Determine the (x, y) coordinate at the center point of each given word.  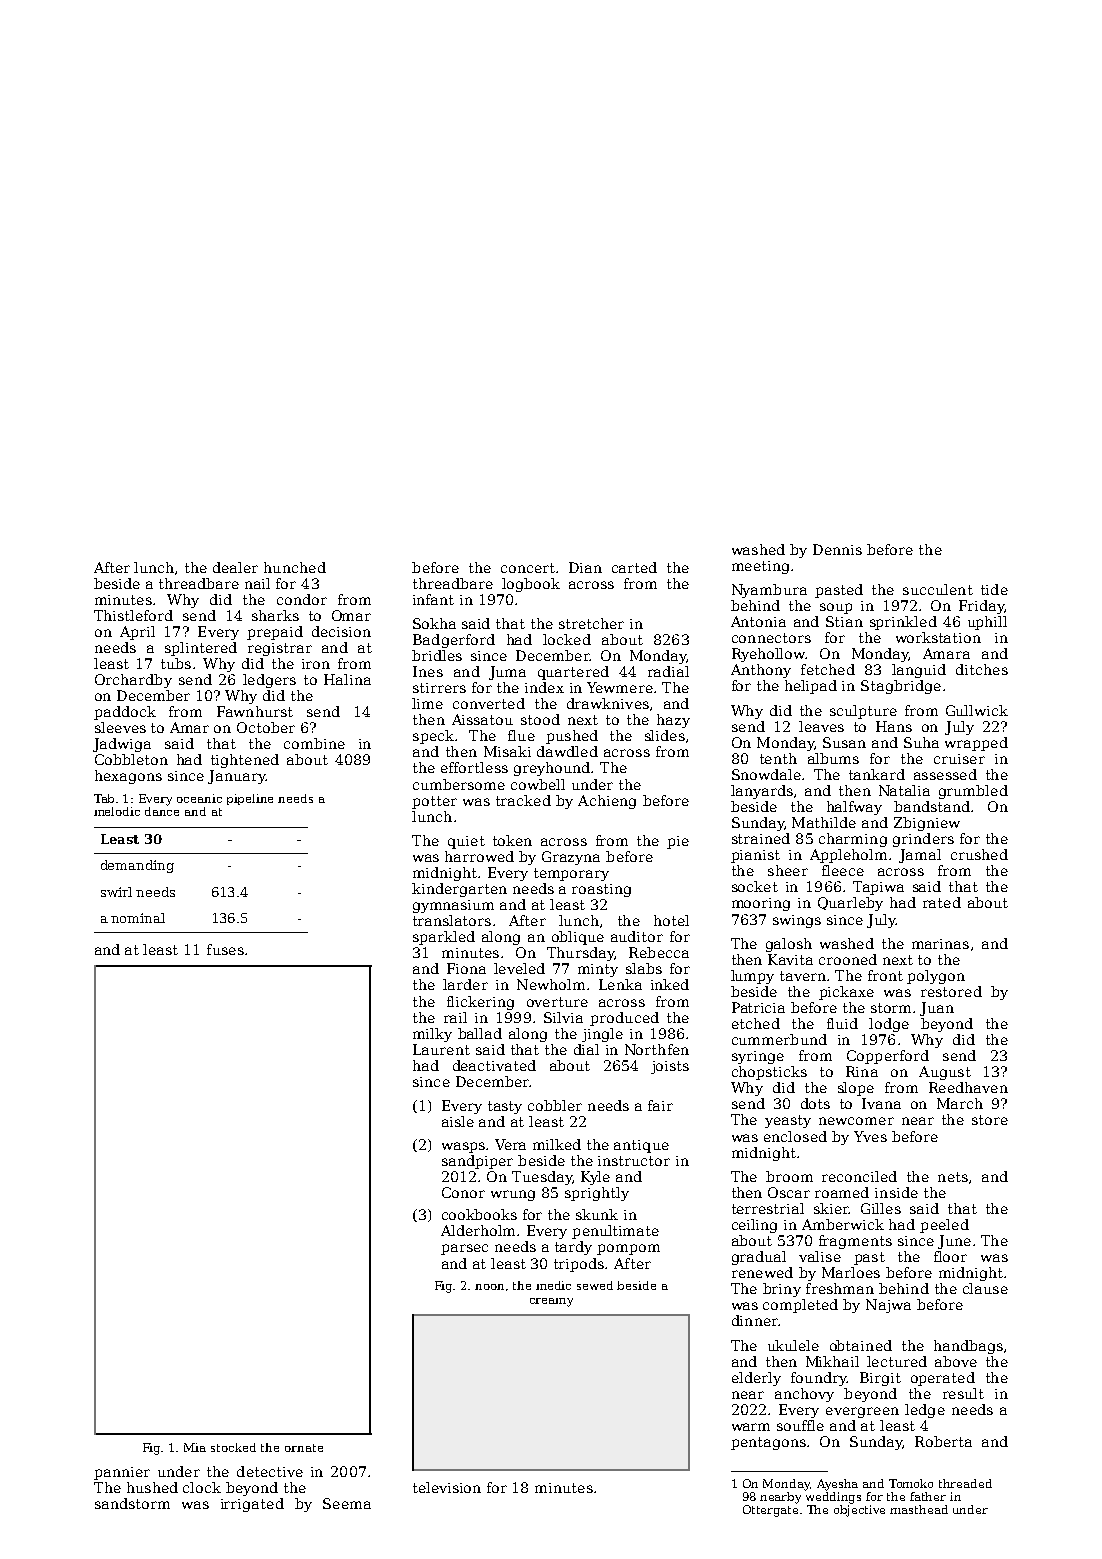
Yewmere (620, 687)
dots (815, 1103)
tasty (505, 1107)
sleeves (120, 727)
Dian (585, 567)
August (945, 1073)
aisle (458, 1121)
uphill (987, 623)
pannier (122, 1473)
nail (257, 583)
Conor (463, 1192)
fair (660, 1105)
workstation (938, 637)
